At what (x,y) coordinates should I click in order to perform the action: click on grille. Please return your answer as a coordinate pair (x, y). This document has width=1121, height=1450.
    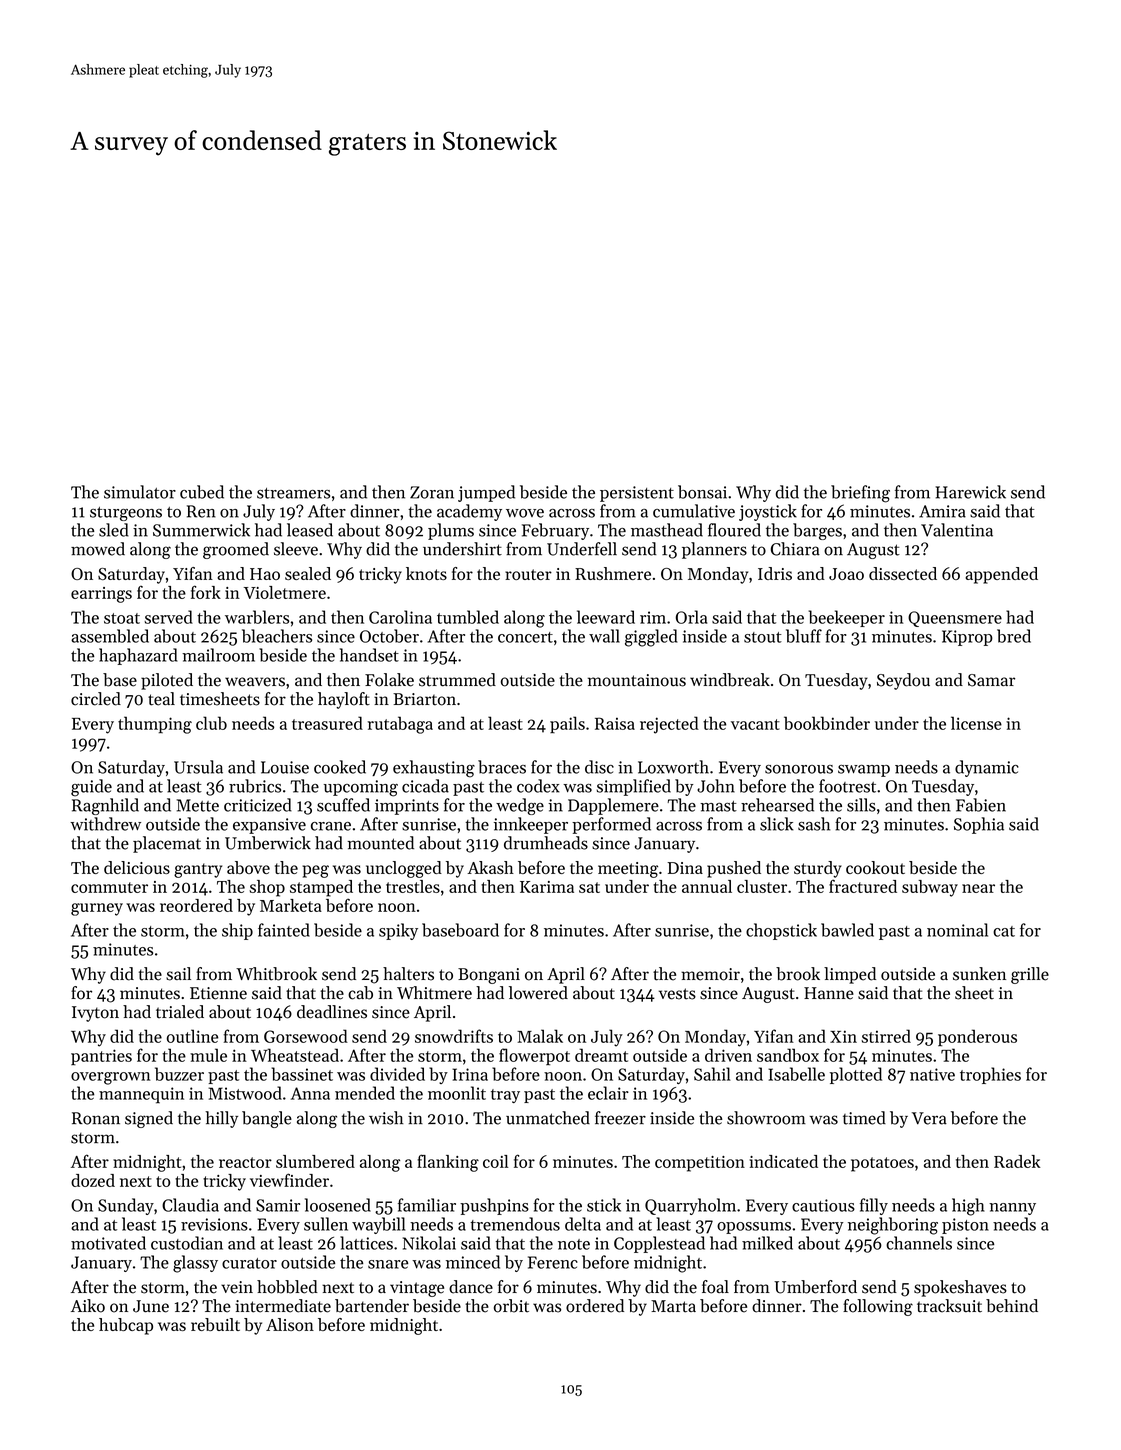
    Looking at the image, I should click on (1030, 975).
